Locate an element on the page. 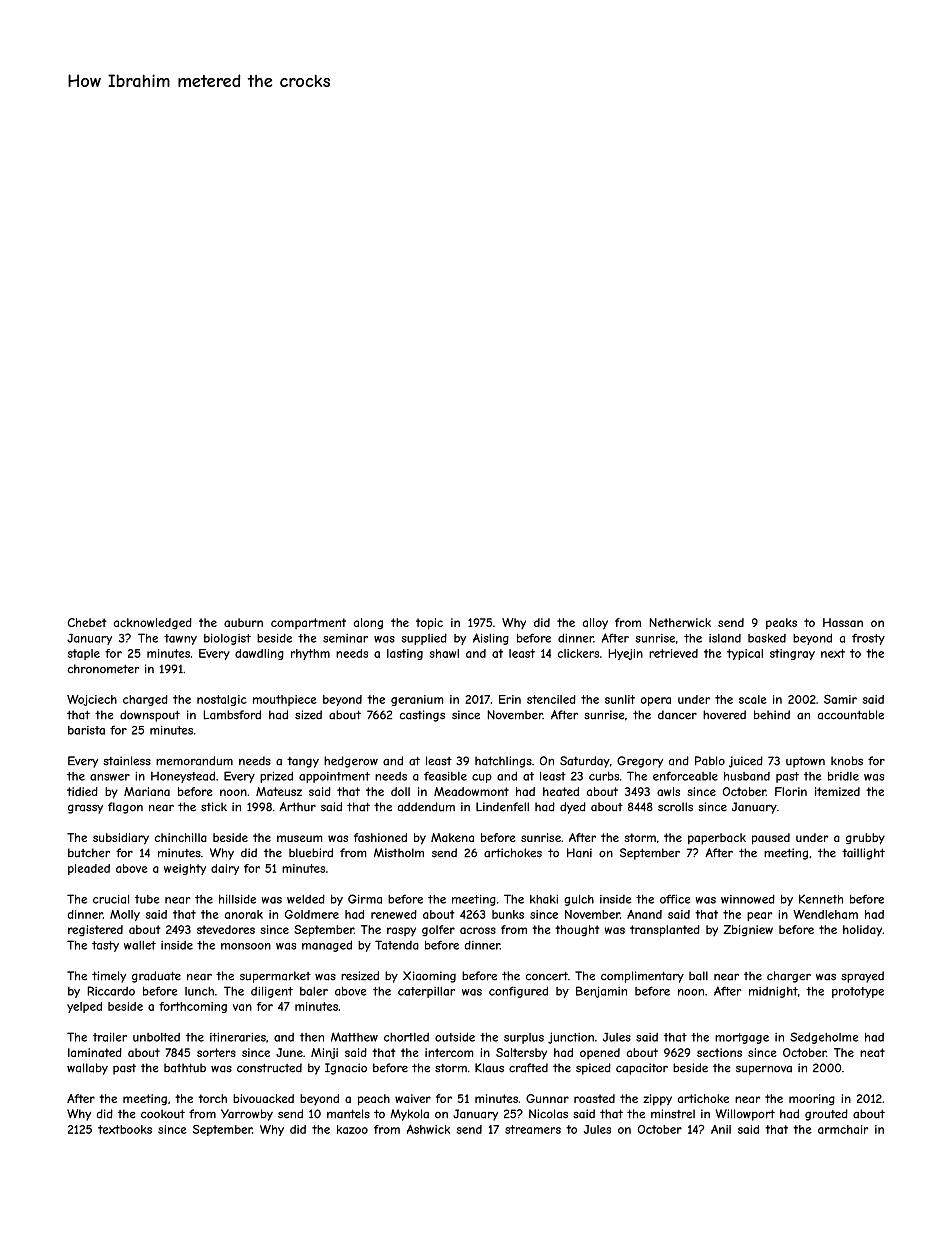 The image size is (952, 1233). clickers is located at coordinates (578, 653).
